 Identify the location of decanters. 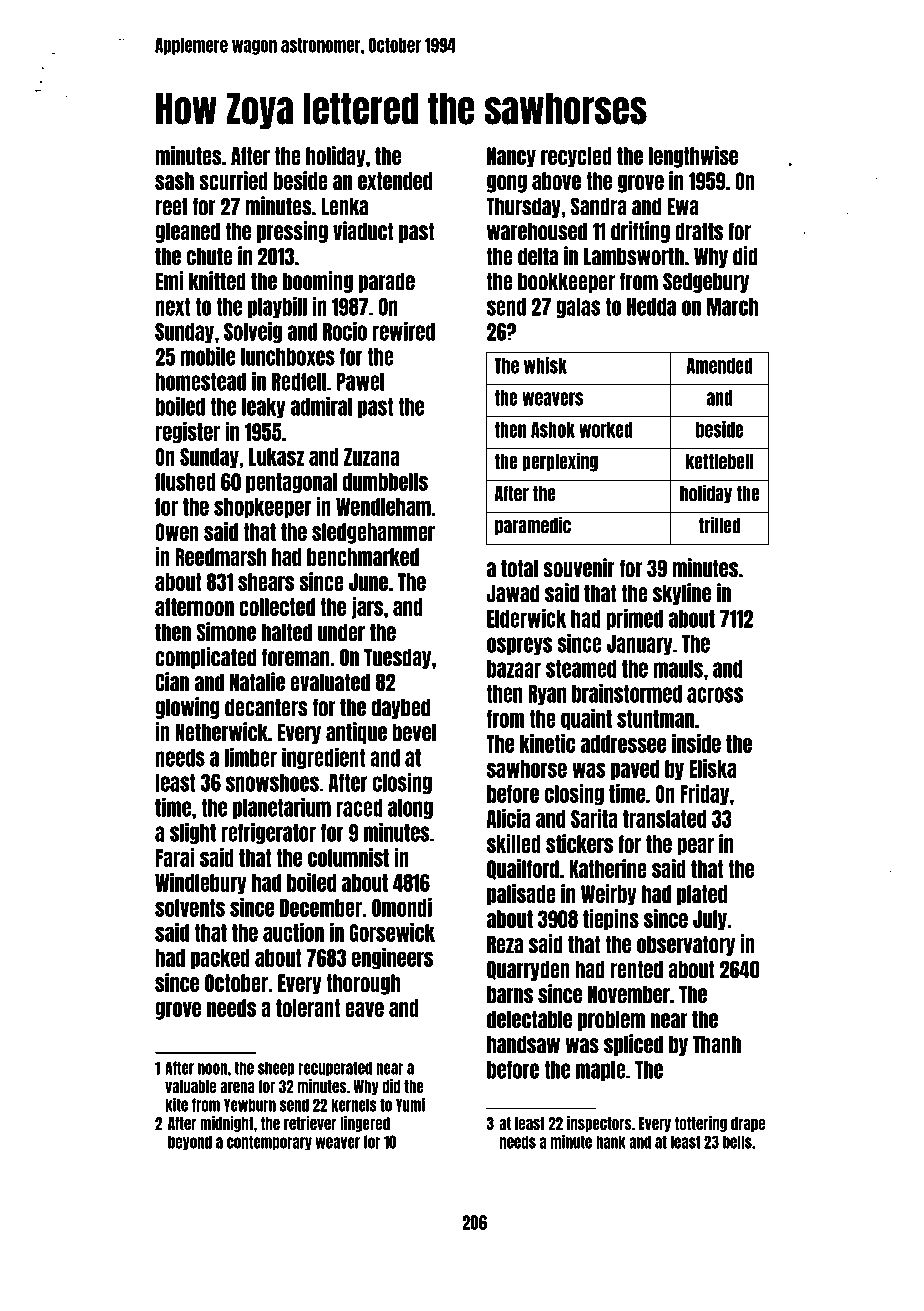
(266, 707).
